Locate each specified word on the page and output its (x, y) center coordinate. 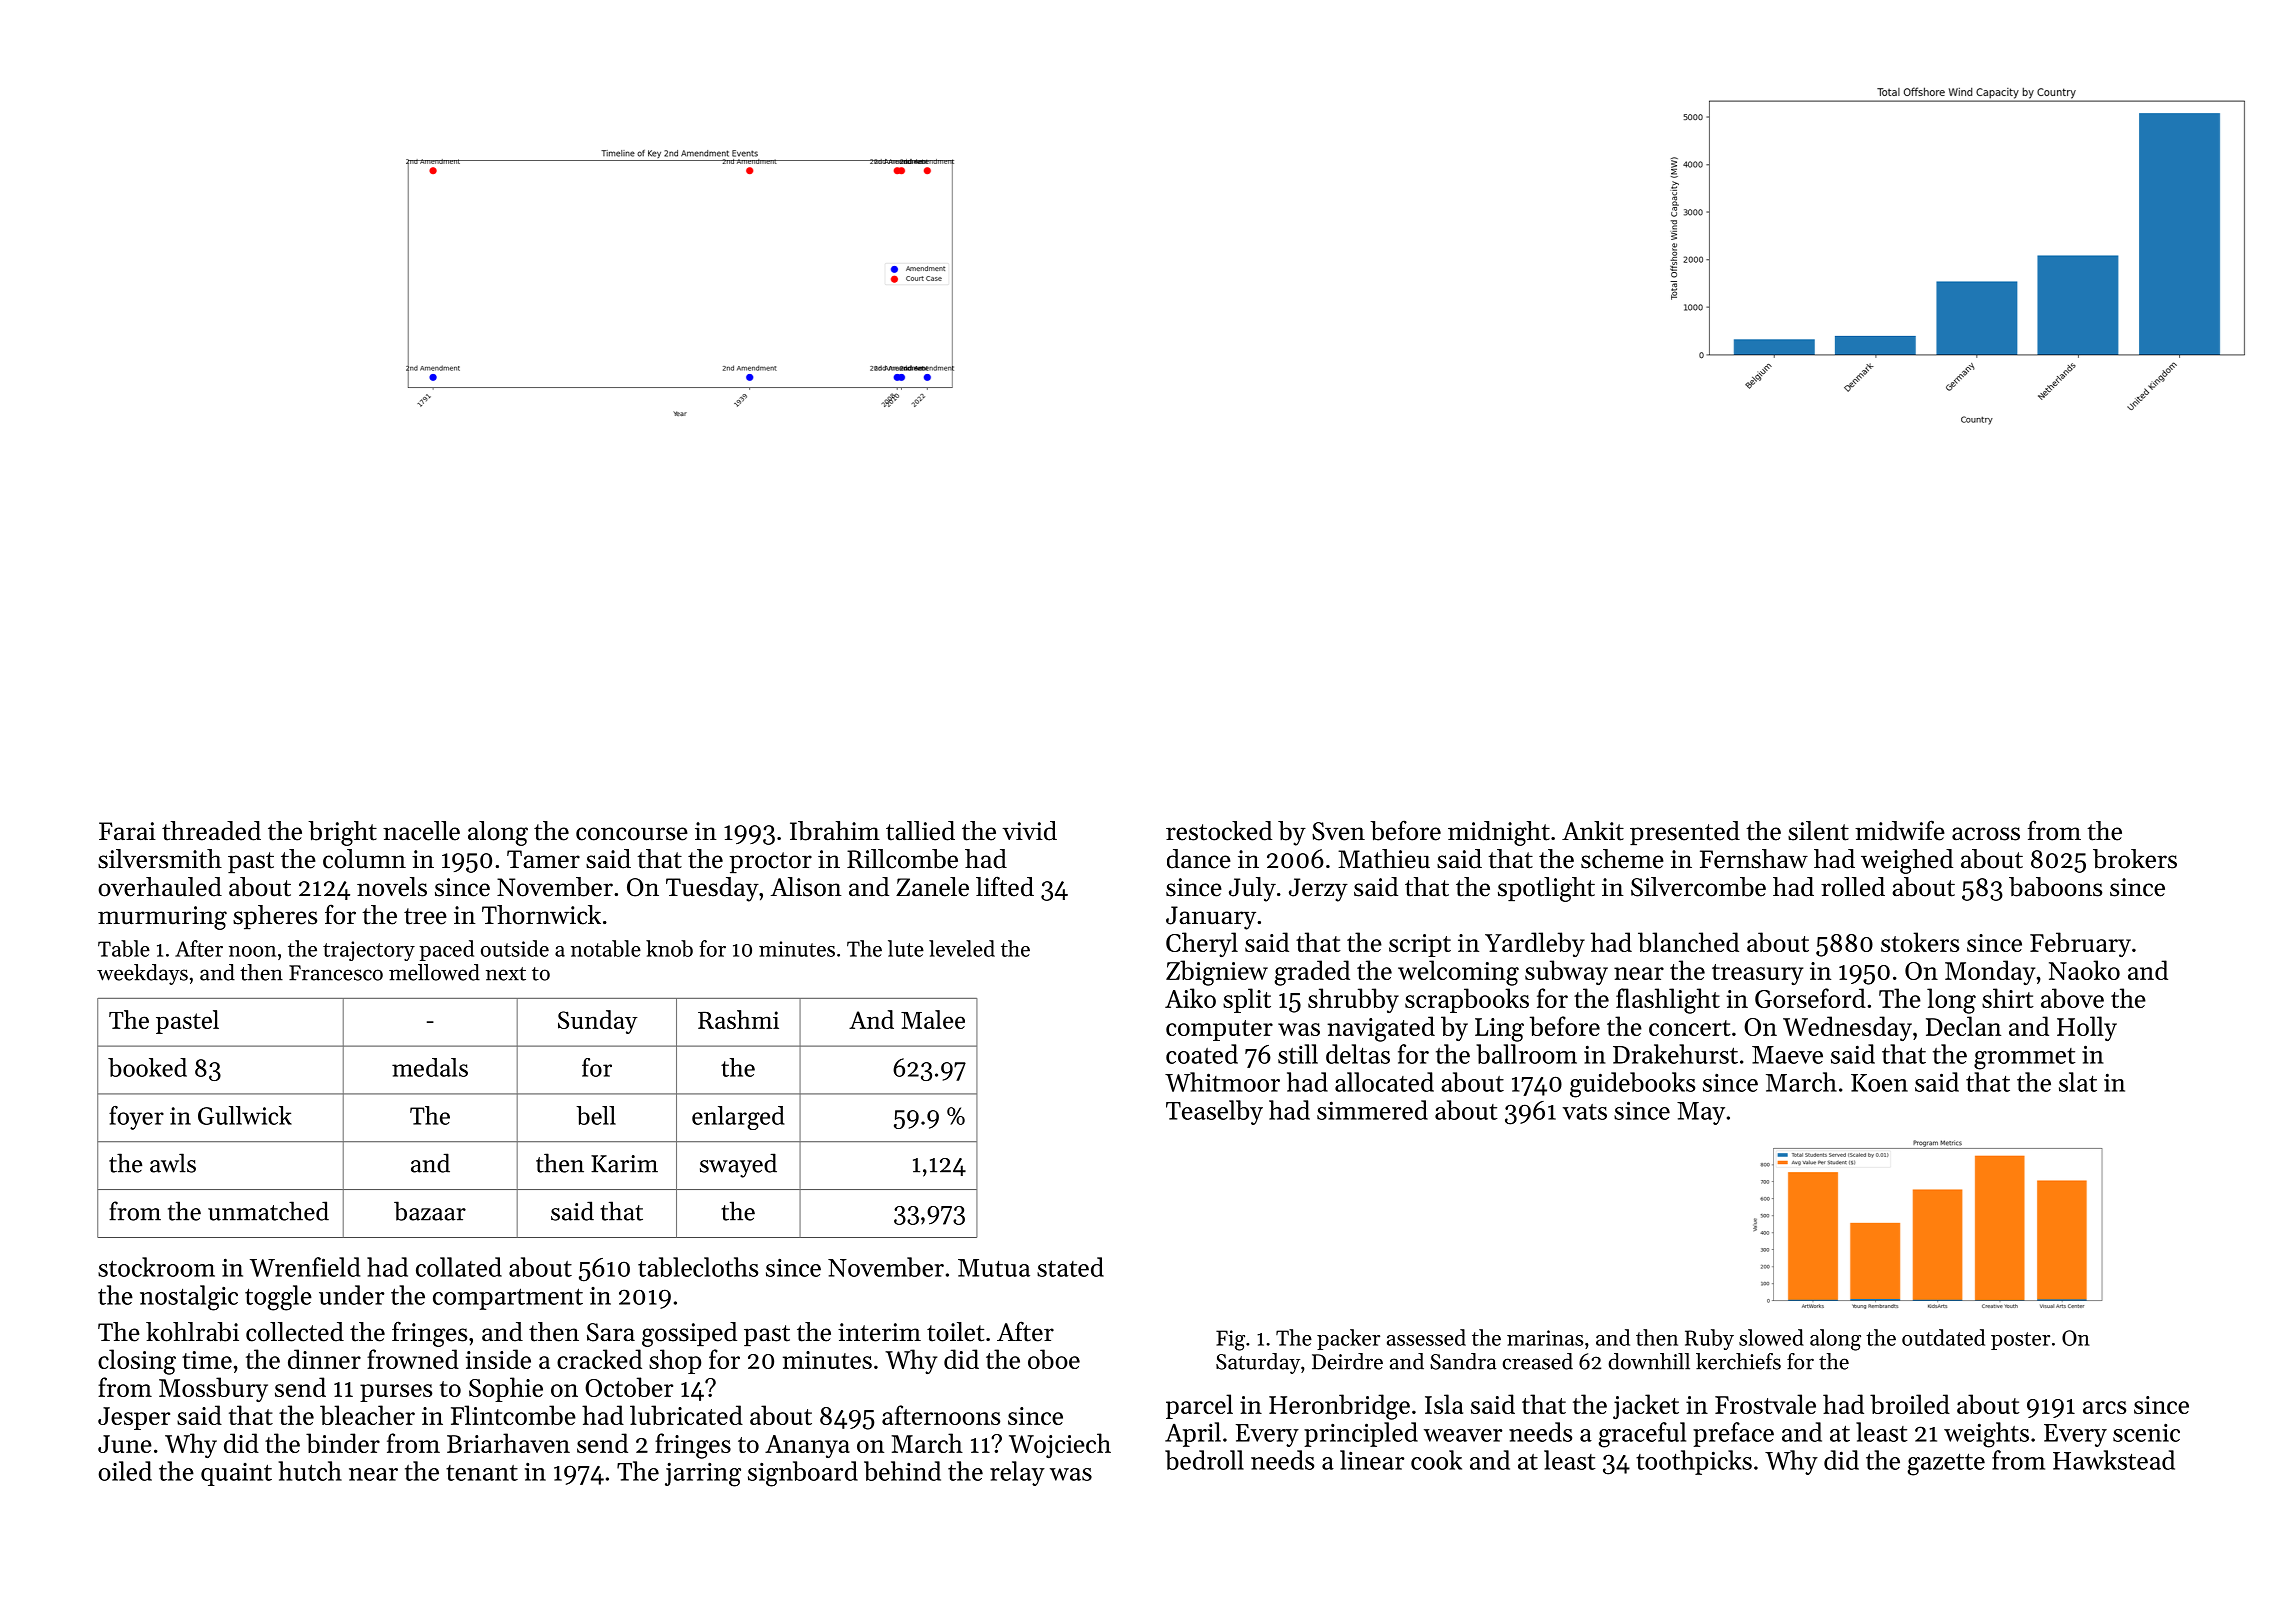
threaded (211, 831)
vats (1585, 1112)
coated (1202, 1054)
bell (596, 1115)
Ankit (1593, 831)
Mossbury (213, 1389)
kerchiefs (1738, 1361)
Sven (1338, 831)
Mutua (994, 1268)
